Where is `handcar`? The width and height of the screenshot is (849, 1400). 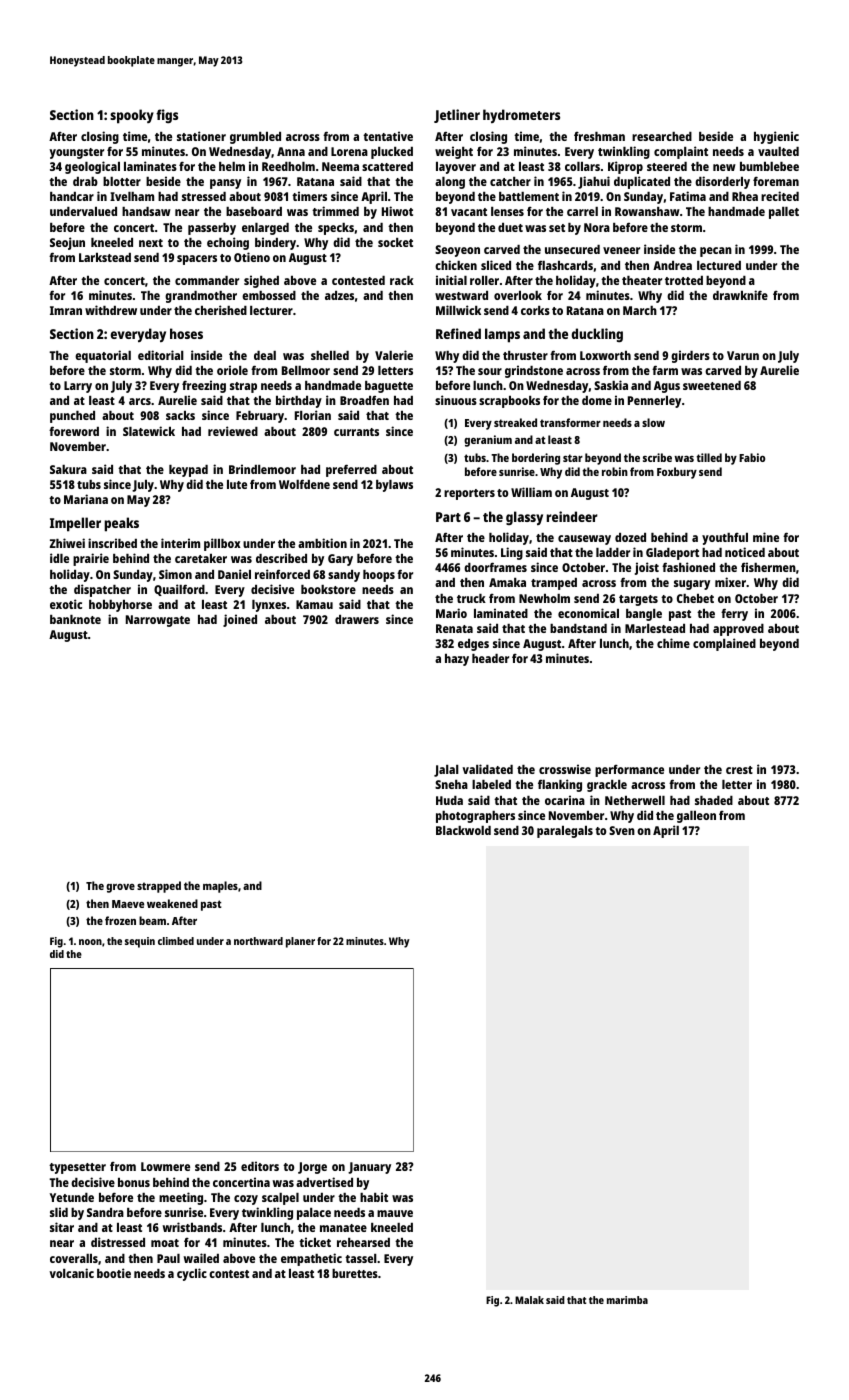
handcar is located at coordinates (72, 196).
